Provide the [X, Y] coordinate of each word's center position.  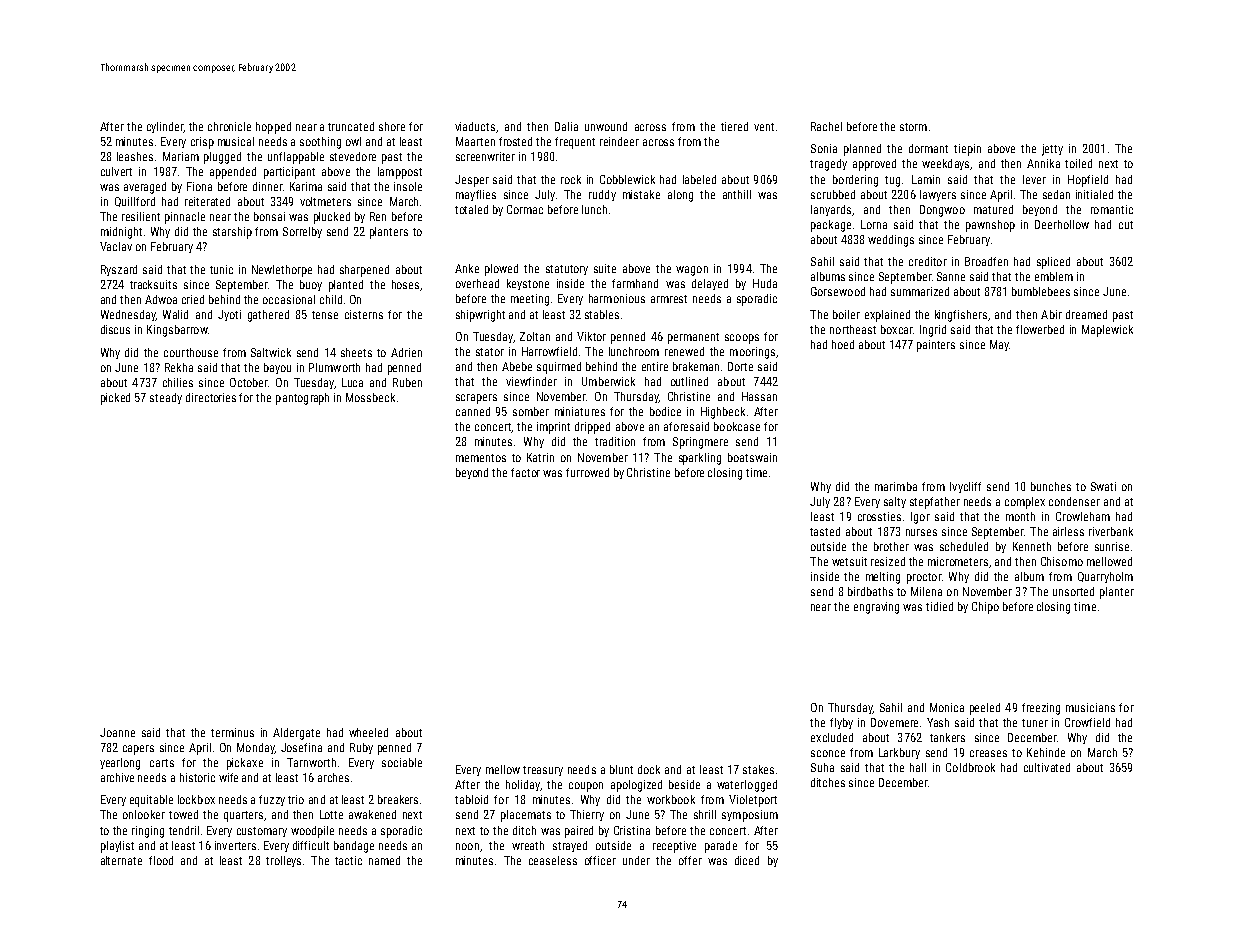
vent [764, 127]
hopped [273, 128]
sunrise [1112, 546]
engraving [876, 608]
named [384, 860]
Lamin [926, 179]
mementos [481, 458]
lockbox [196, 799]
